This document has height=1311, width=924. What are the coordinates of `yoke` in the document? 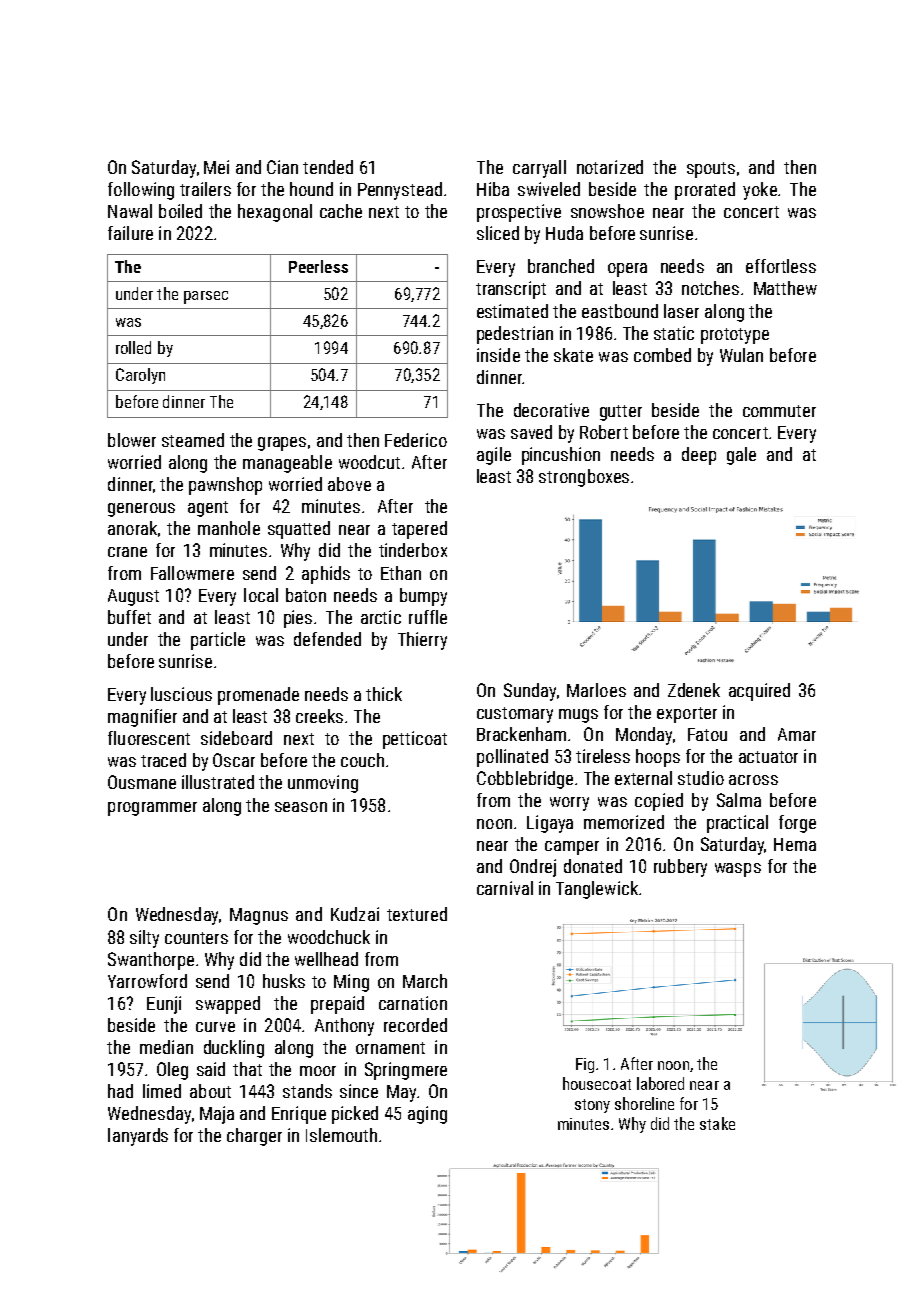 It's located at (760, 191).
